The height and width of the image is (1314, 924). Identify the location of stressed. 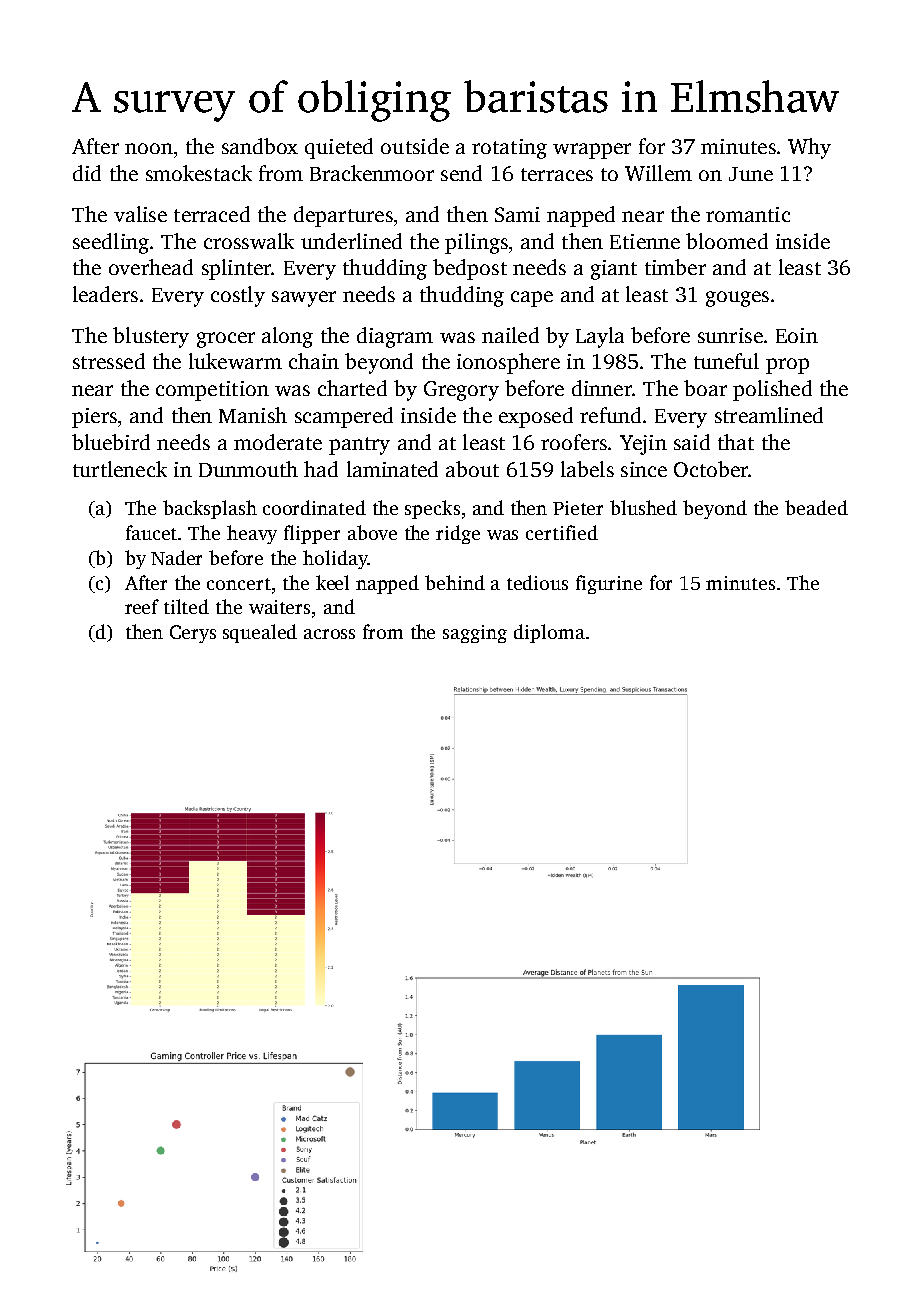
(109, 361).
